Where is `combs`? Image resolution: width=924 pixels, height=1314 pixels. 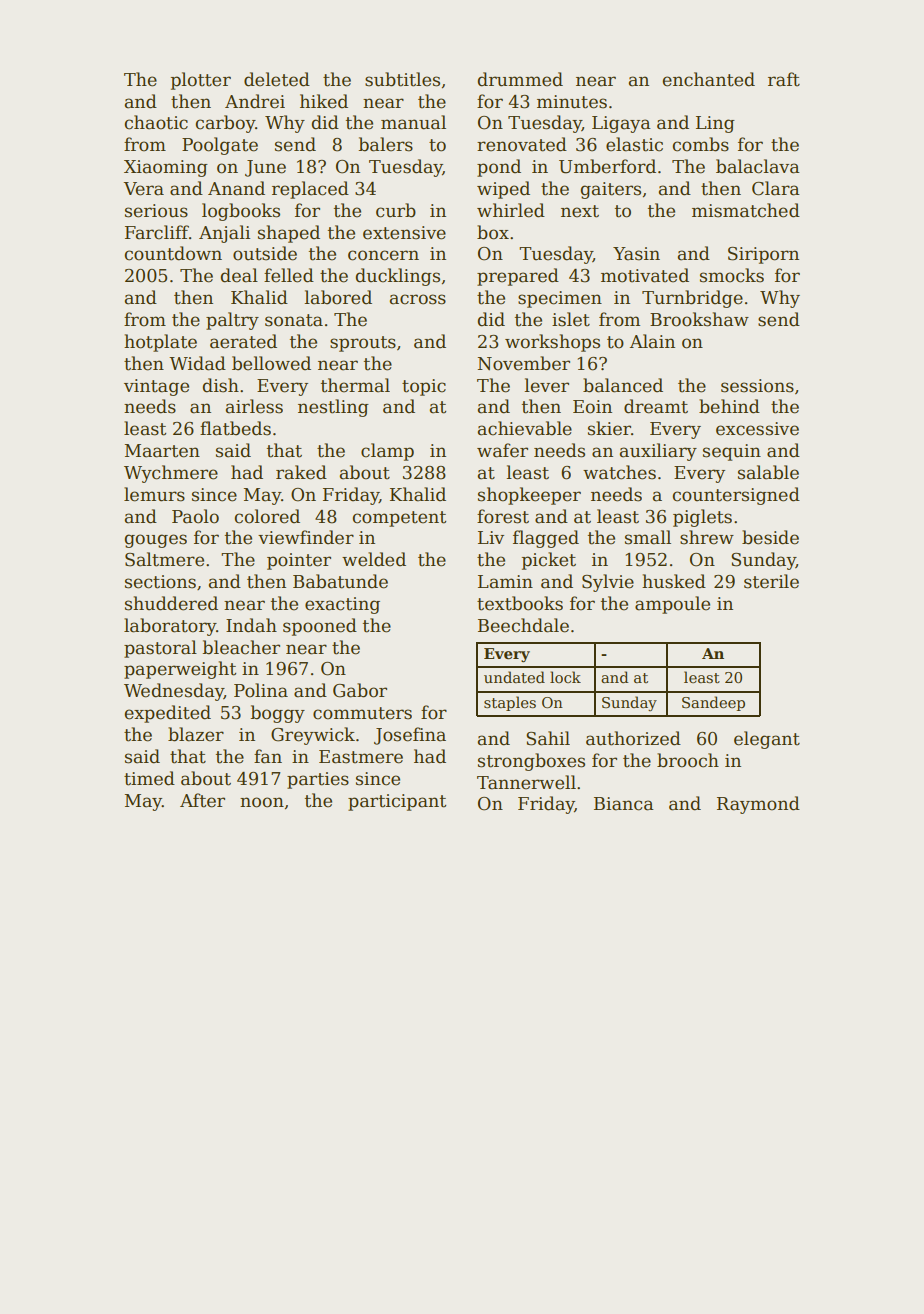 combs is located at coordinates (700, 144).
